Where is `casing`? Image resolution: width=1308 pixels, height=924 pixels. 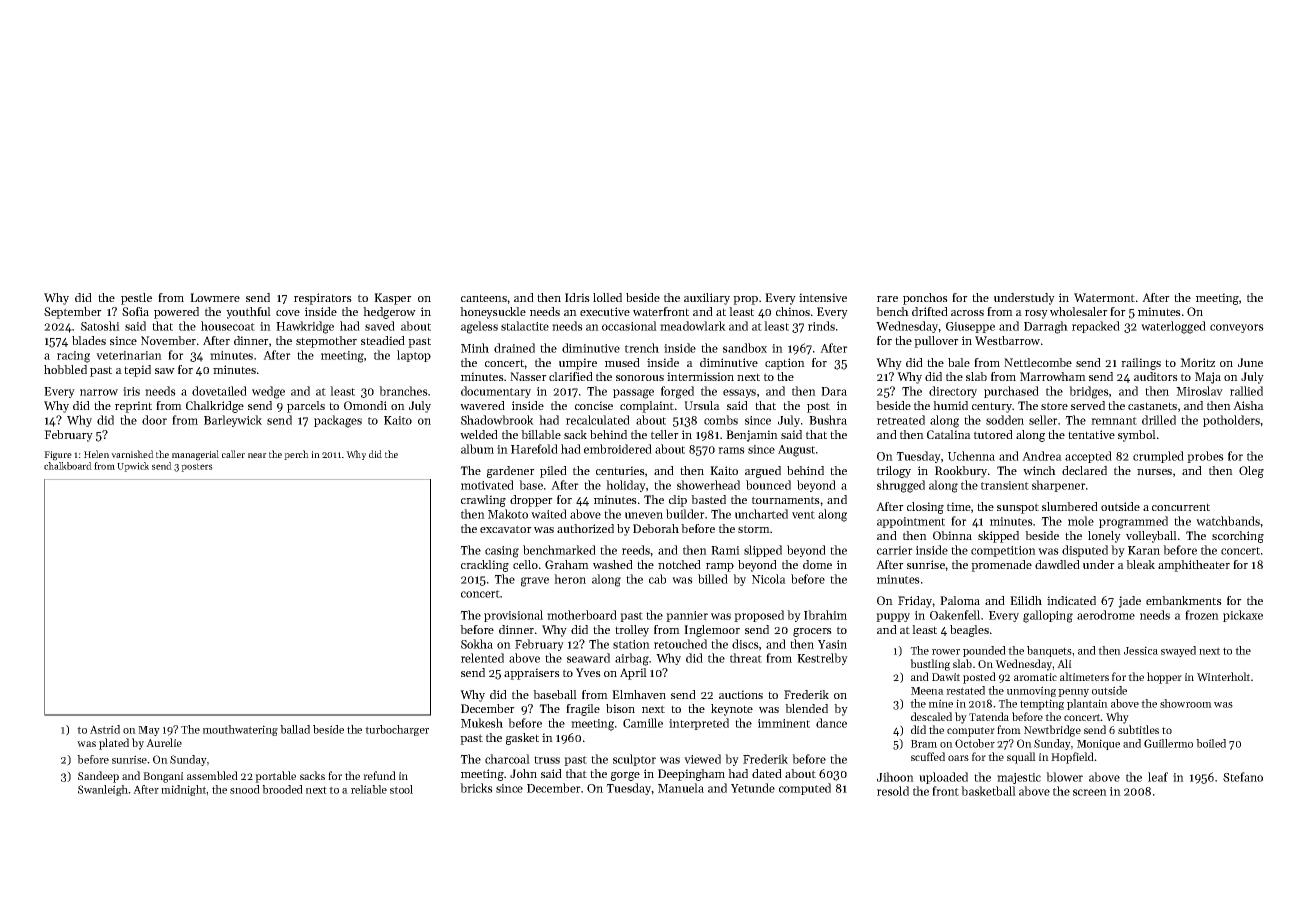 casing is located at coordinates (502, 552).
